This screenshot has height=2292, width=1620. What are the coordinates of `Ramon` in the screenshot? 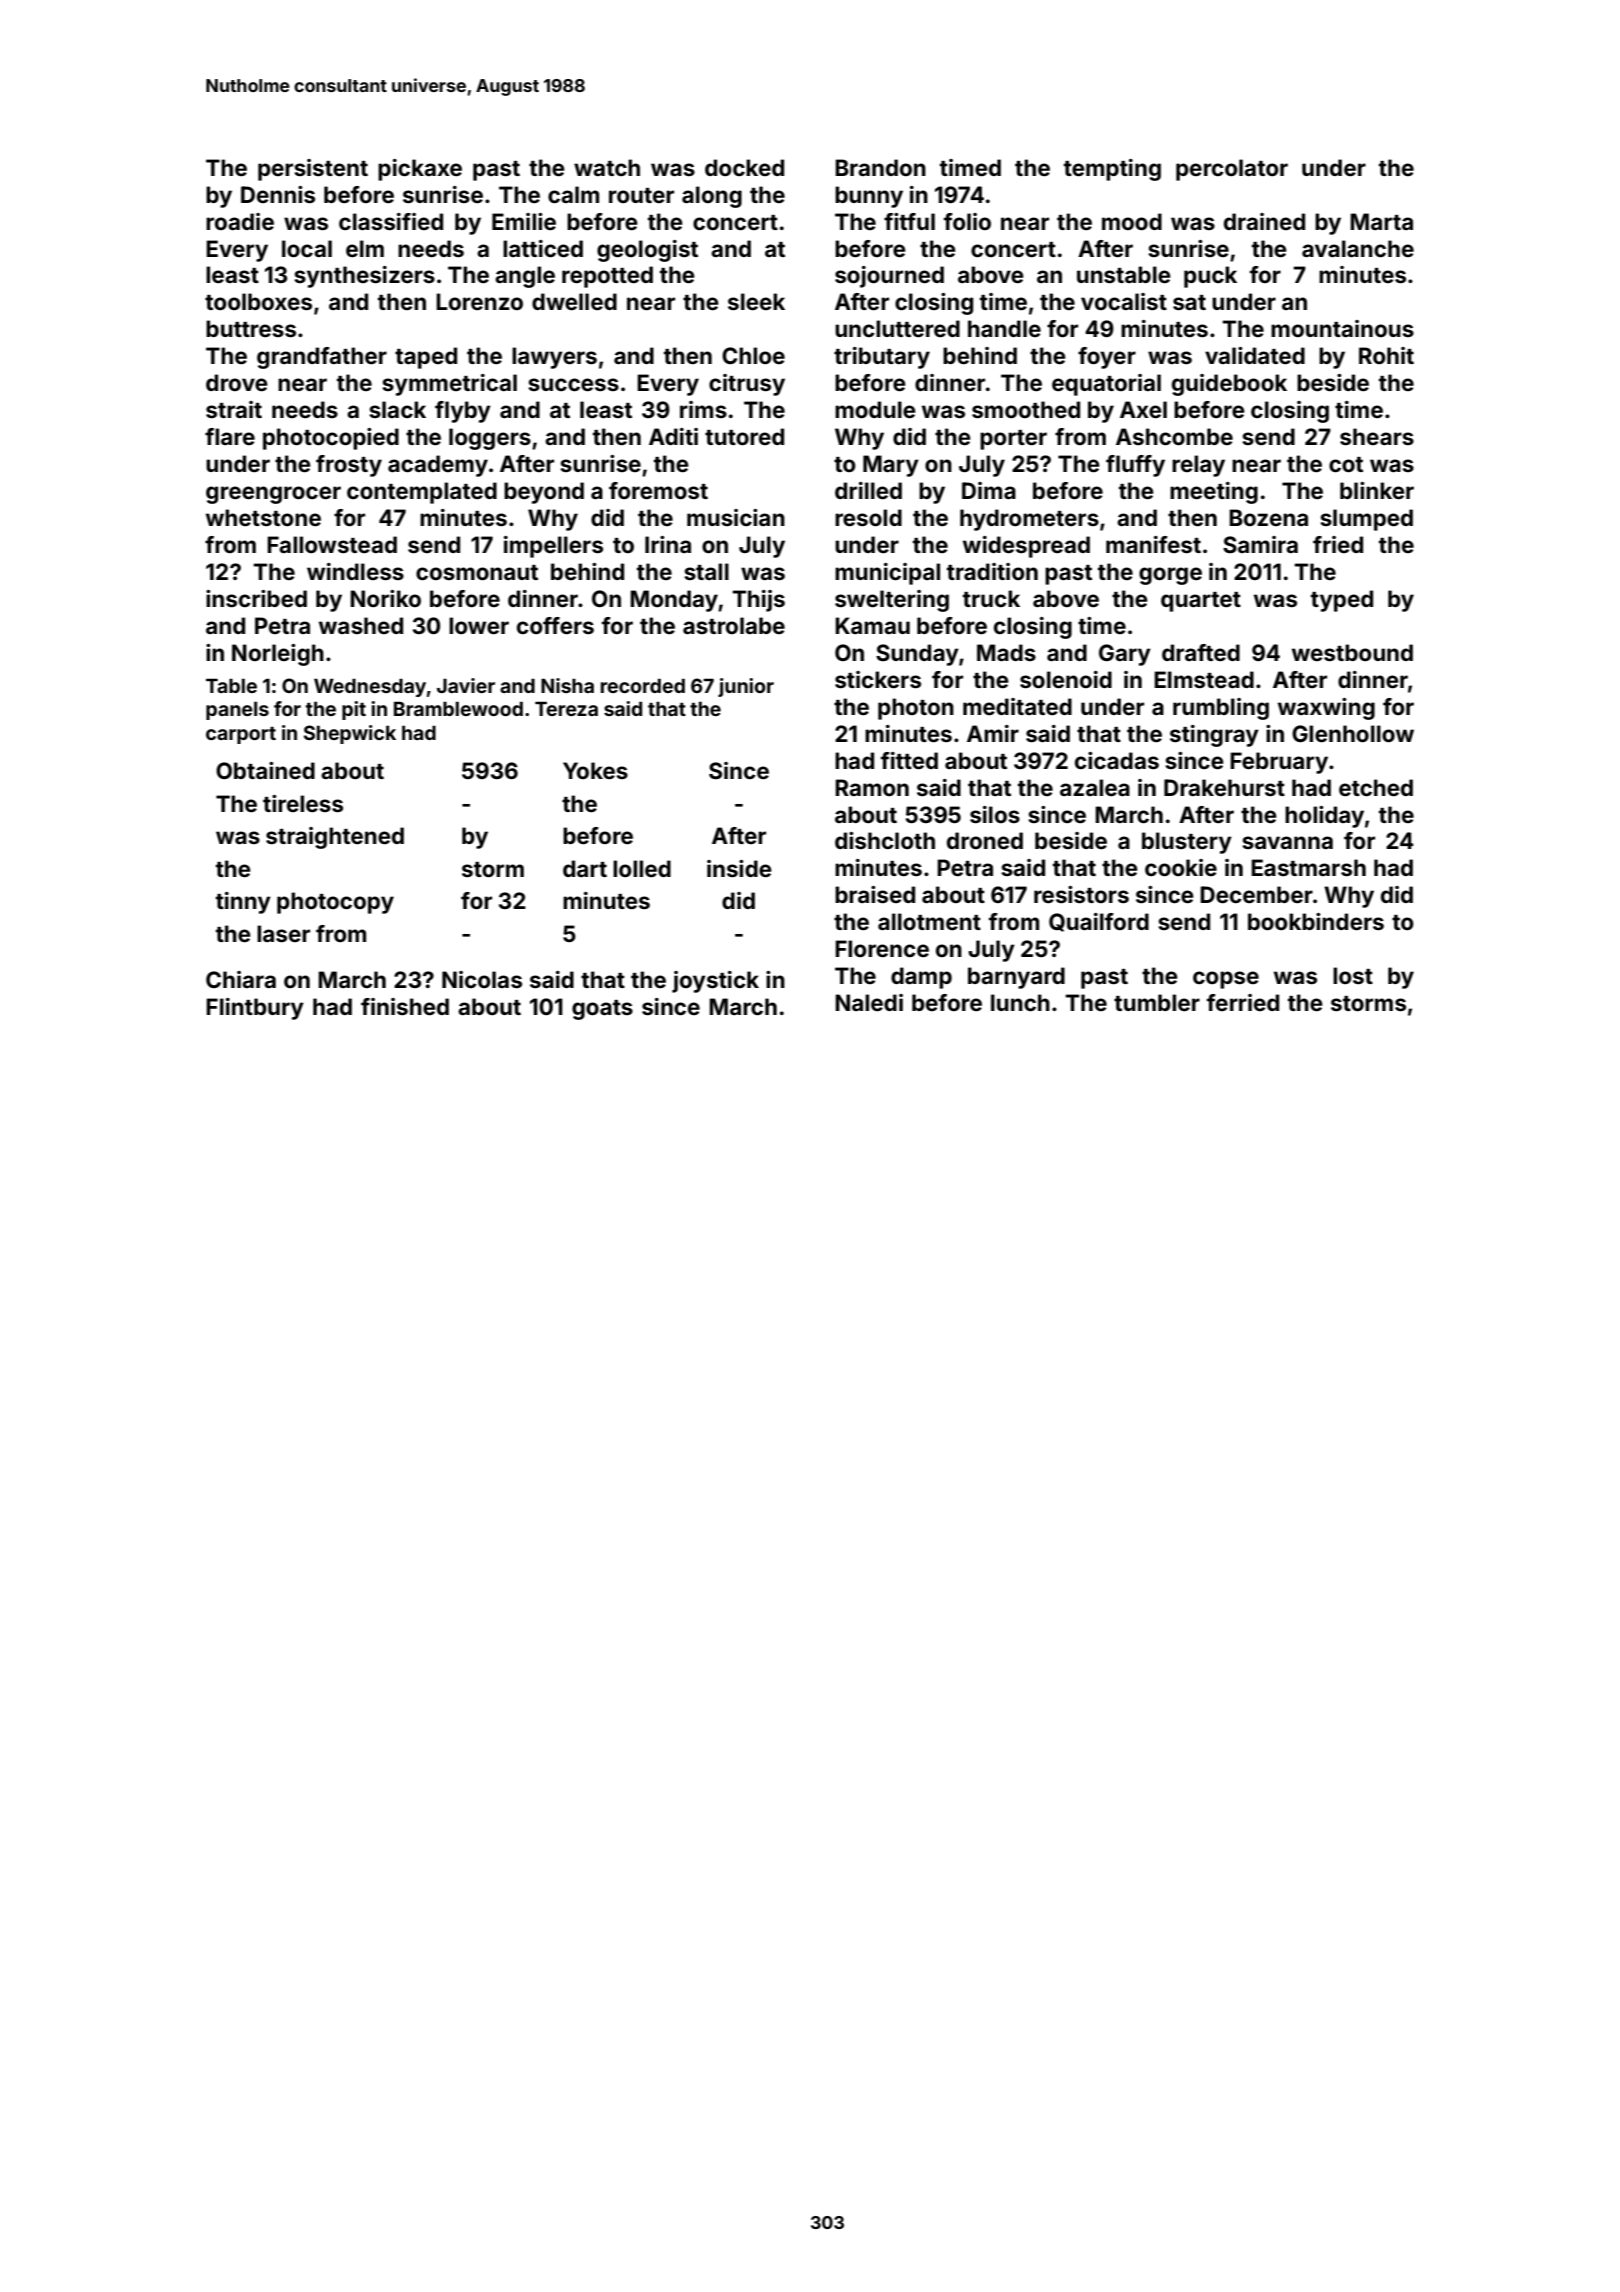 It's located at (872, 787).
